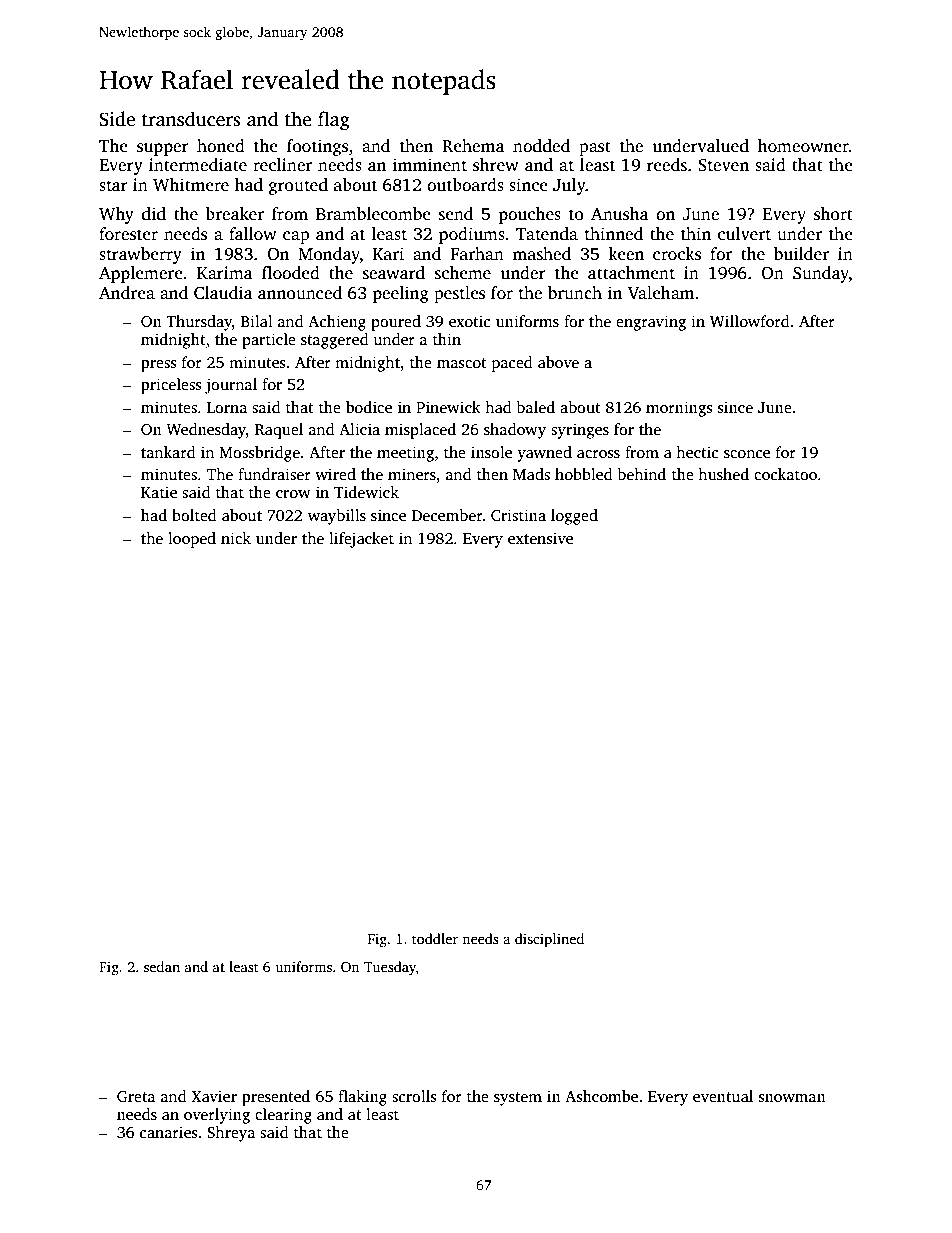  Describe the element at coordinates (214, 1096) in the screenshot. I see `Xavier` at that location.
